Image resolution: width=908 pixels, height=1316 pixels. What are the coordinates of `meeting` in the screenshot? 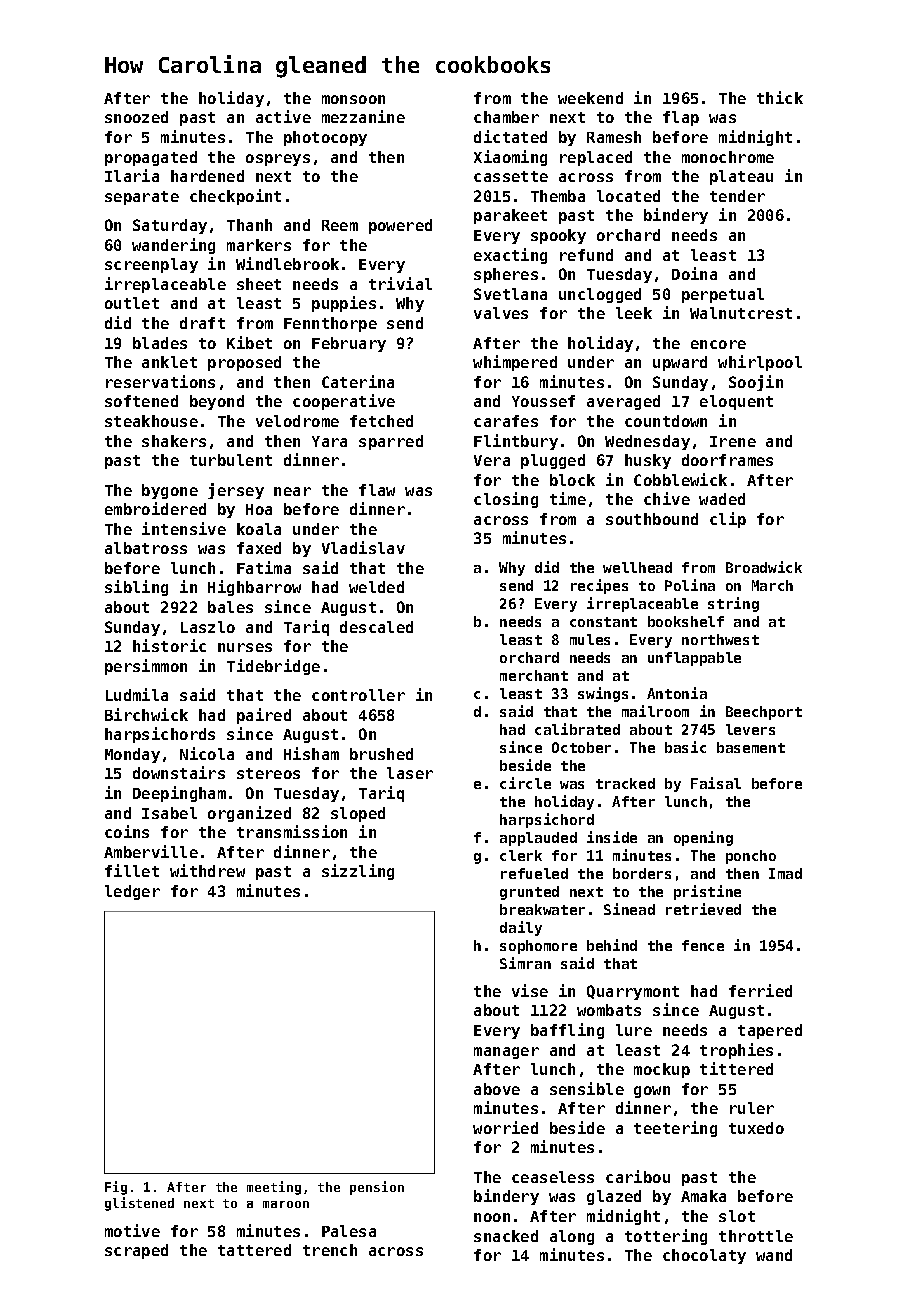 It's located at (274, 1188).
